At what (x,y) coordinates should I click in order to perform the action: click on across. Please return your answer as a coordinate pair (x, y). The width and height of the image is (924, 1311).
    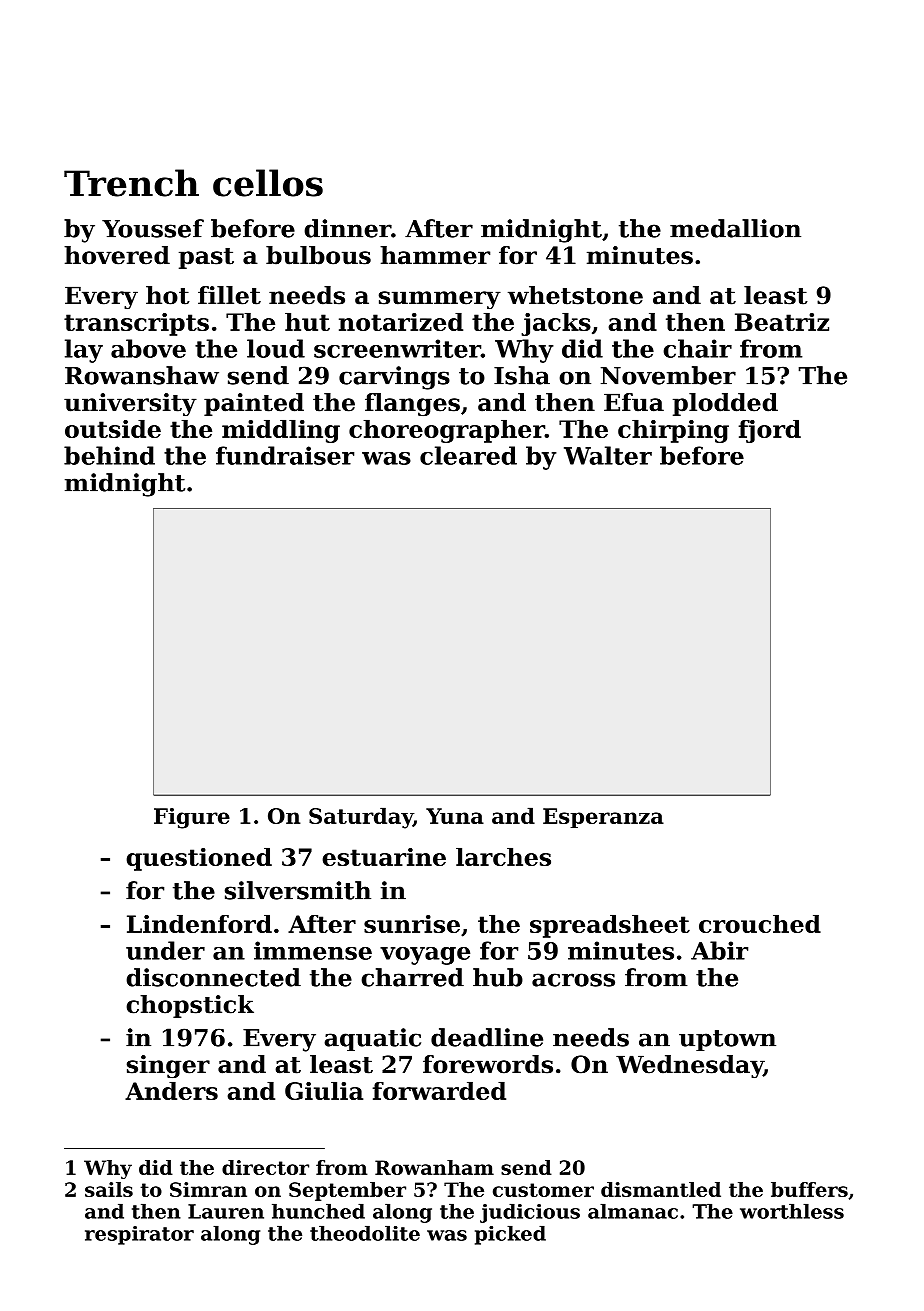
    Looking at the image, I should click on (573, 980).
